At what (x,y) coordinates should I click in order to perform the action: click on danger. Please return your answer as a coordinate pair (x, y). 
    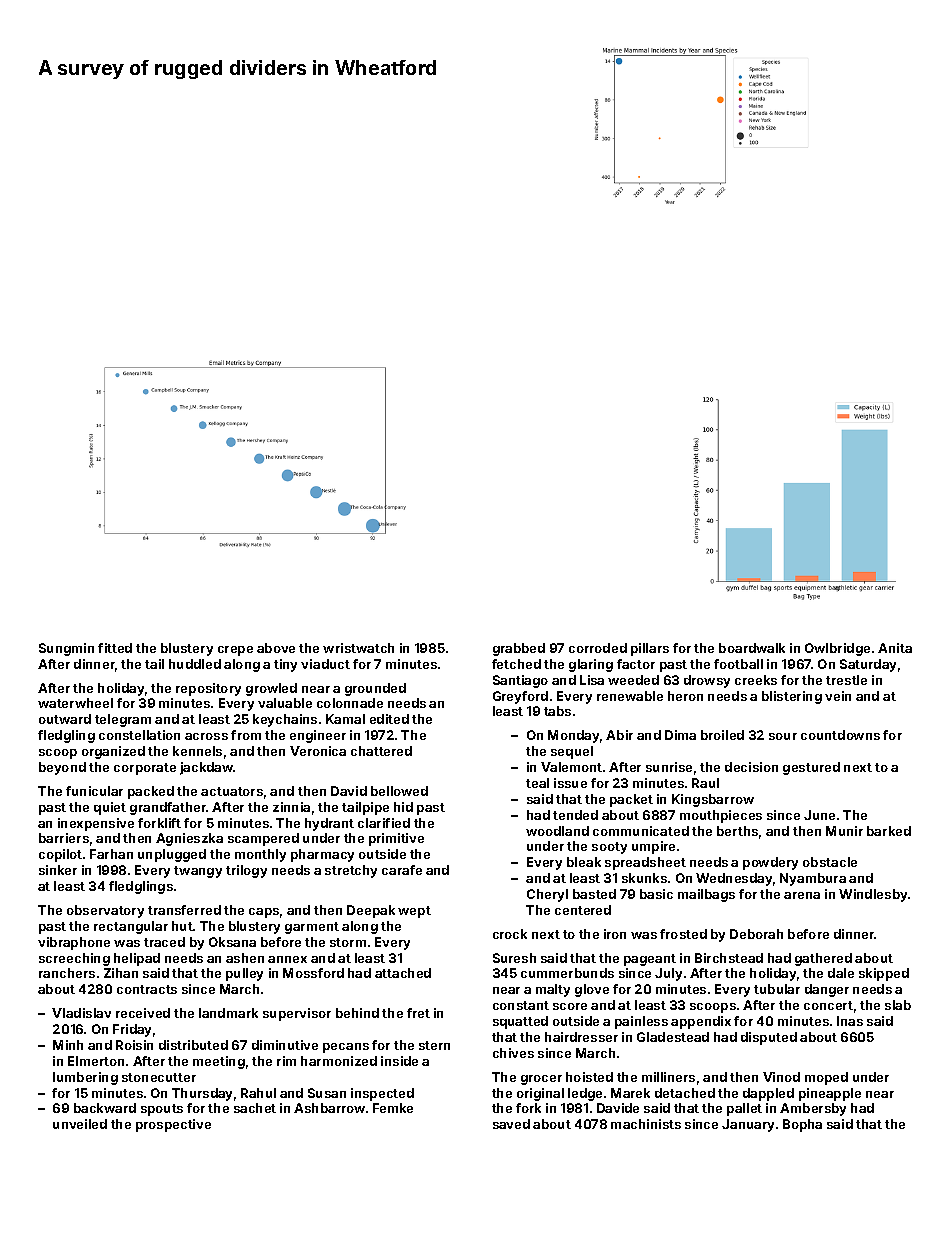
    Looking at the image, I should click on (827, 990).
